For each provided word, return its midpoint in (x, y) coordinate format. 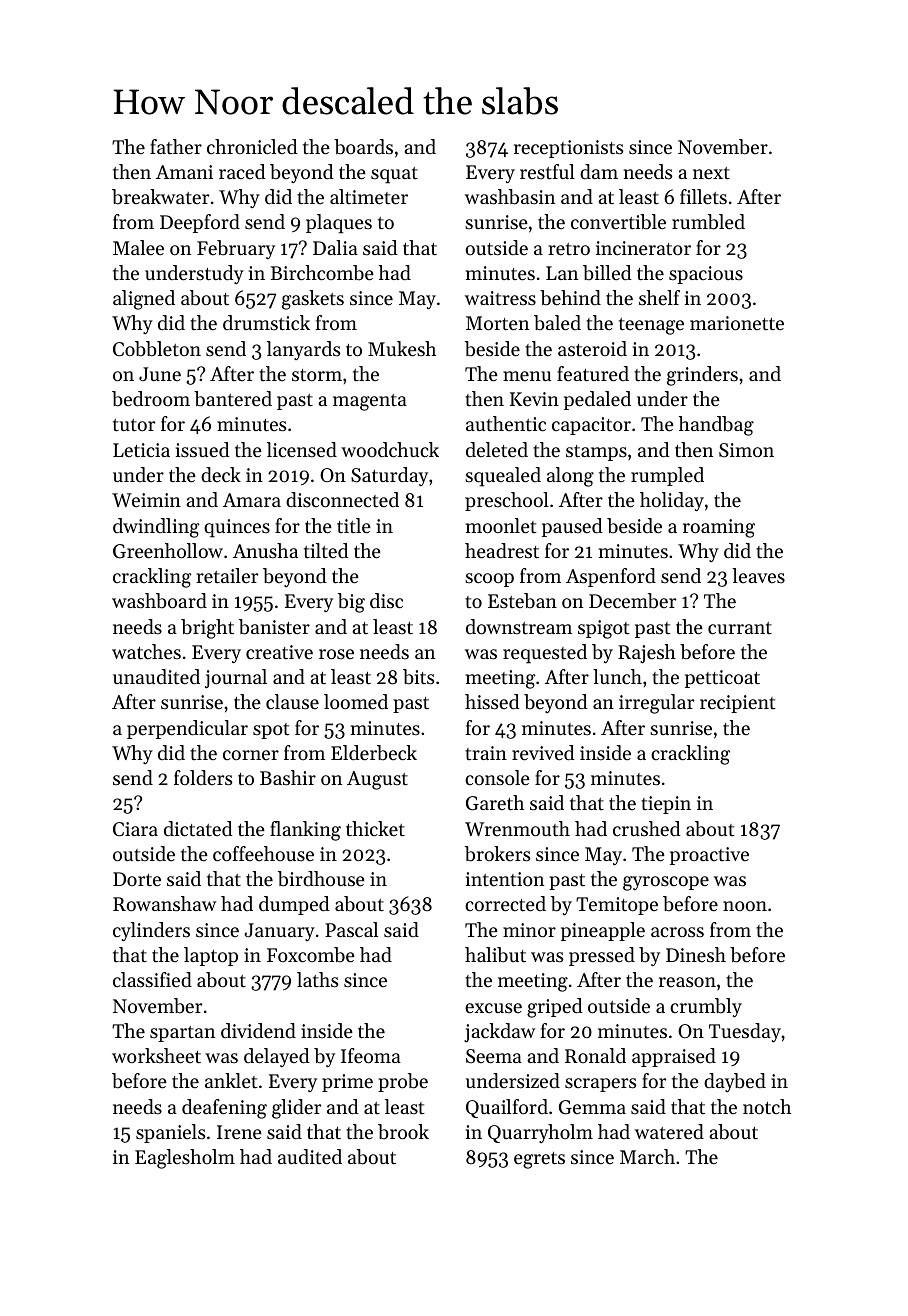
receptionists (568, 149)
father (176, 147)
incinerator (643, 248)
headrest (502, 551)
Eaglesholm (185, 1159)
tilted (326, 551)
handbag (716, 426)
